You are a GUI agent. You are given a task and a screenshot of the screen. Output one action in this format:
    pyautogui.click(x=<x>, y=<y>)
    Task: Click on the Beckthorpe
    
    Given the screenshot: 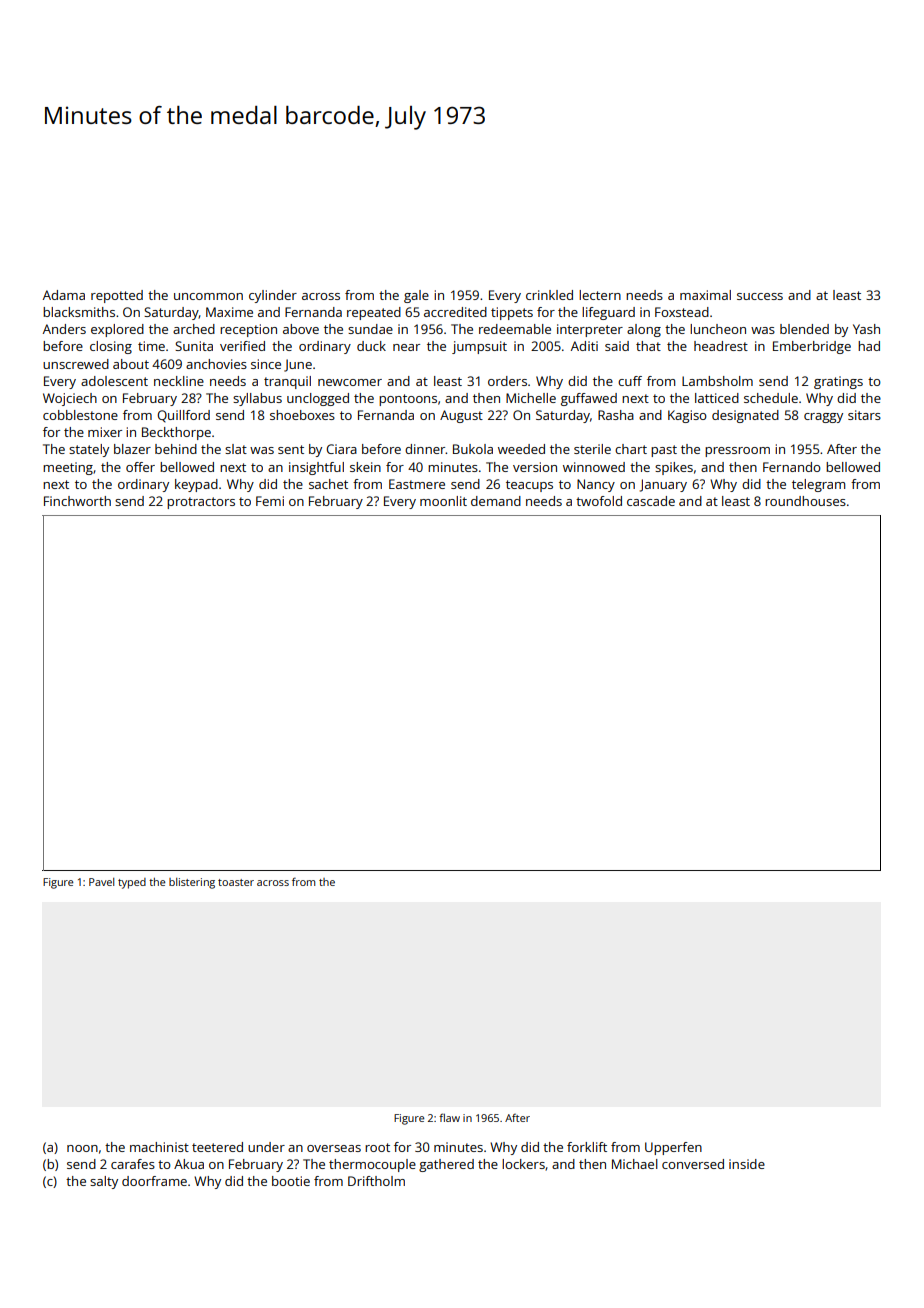 What is the action you would take?
    pyautogui.click(x=176, y=433)
